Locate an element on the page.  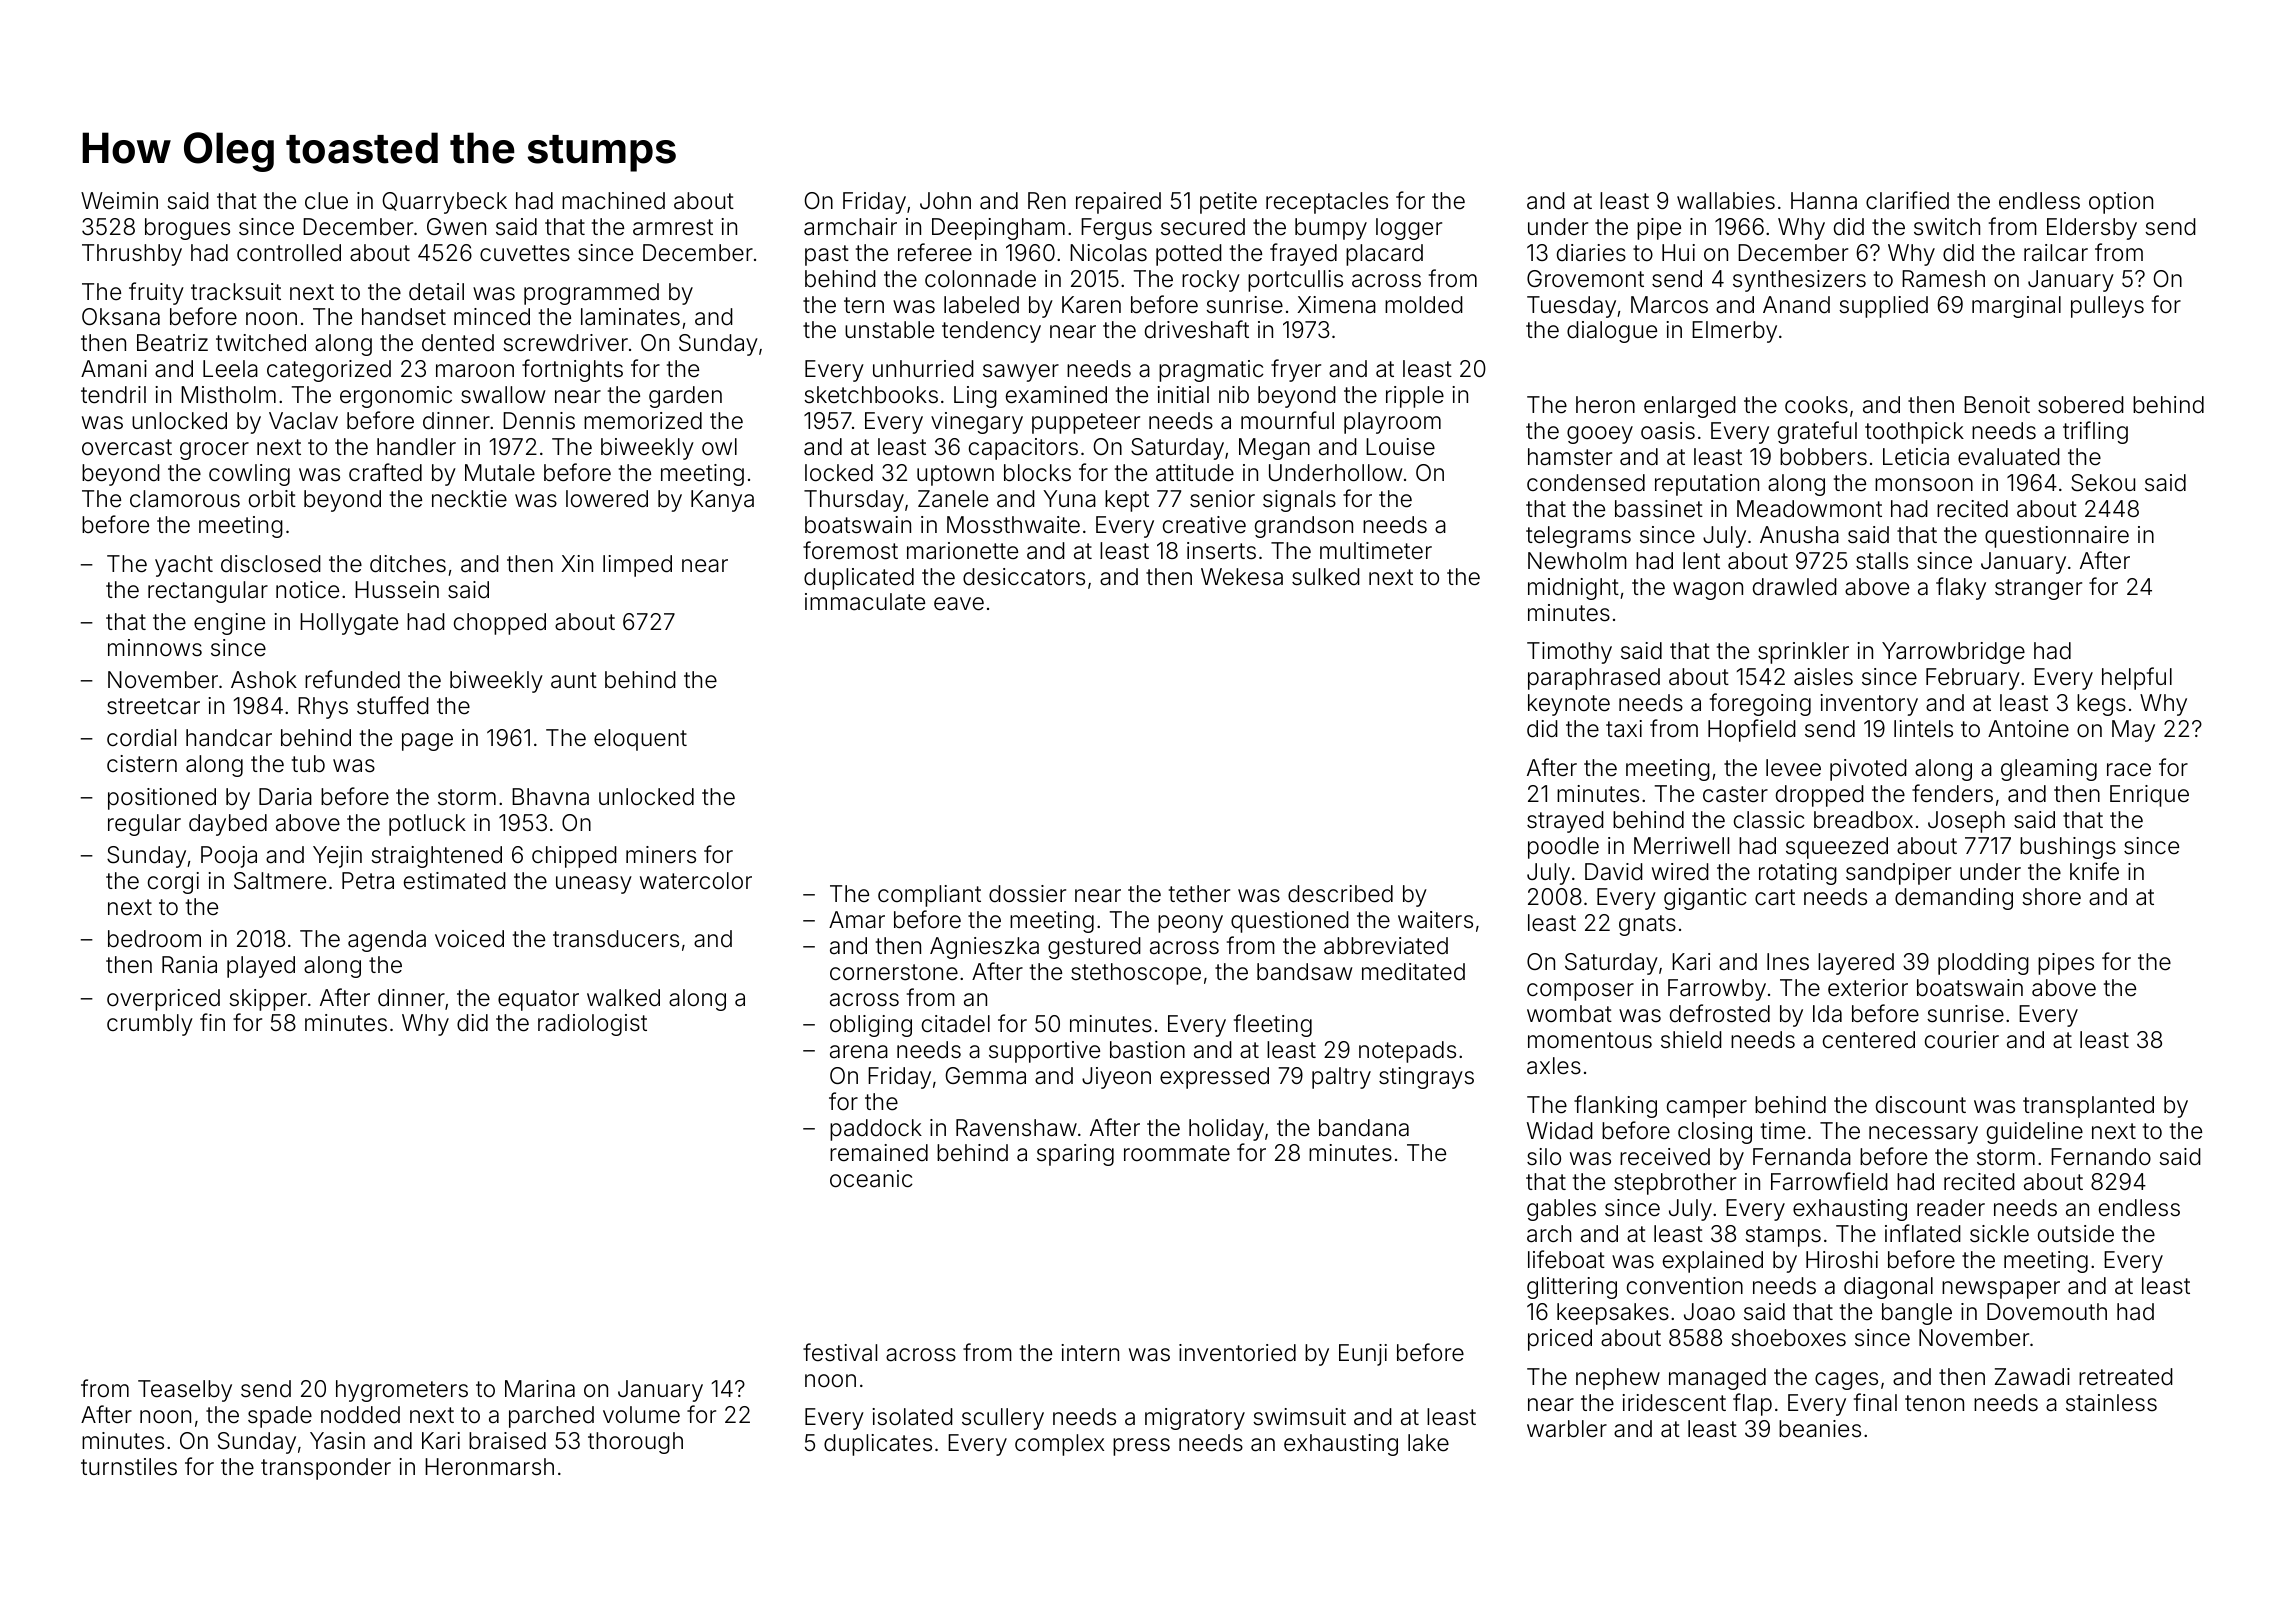
braised is located at coordinates (507, 1441).
